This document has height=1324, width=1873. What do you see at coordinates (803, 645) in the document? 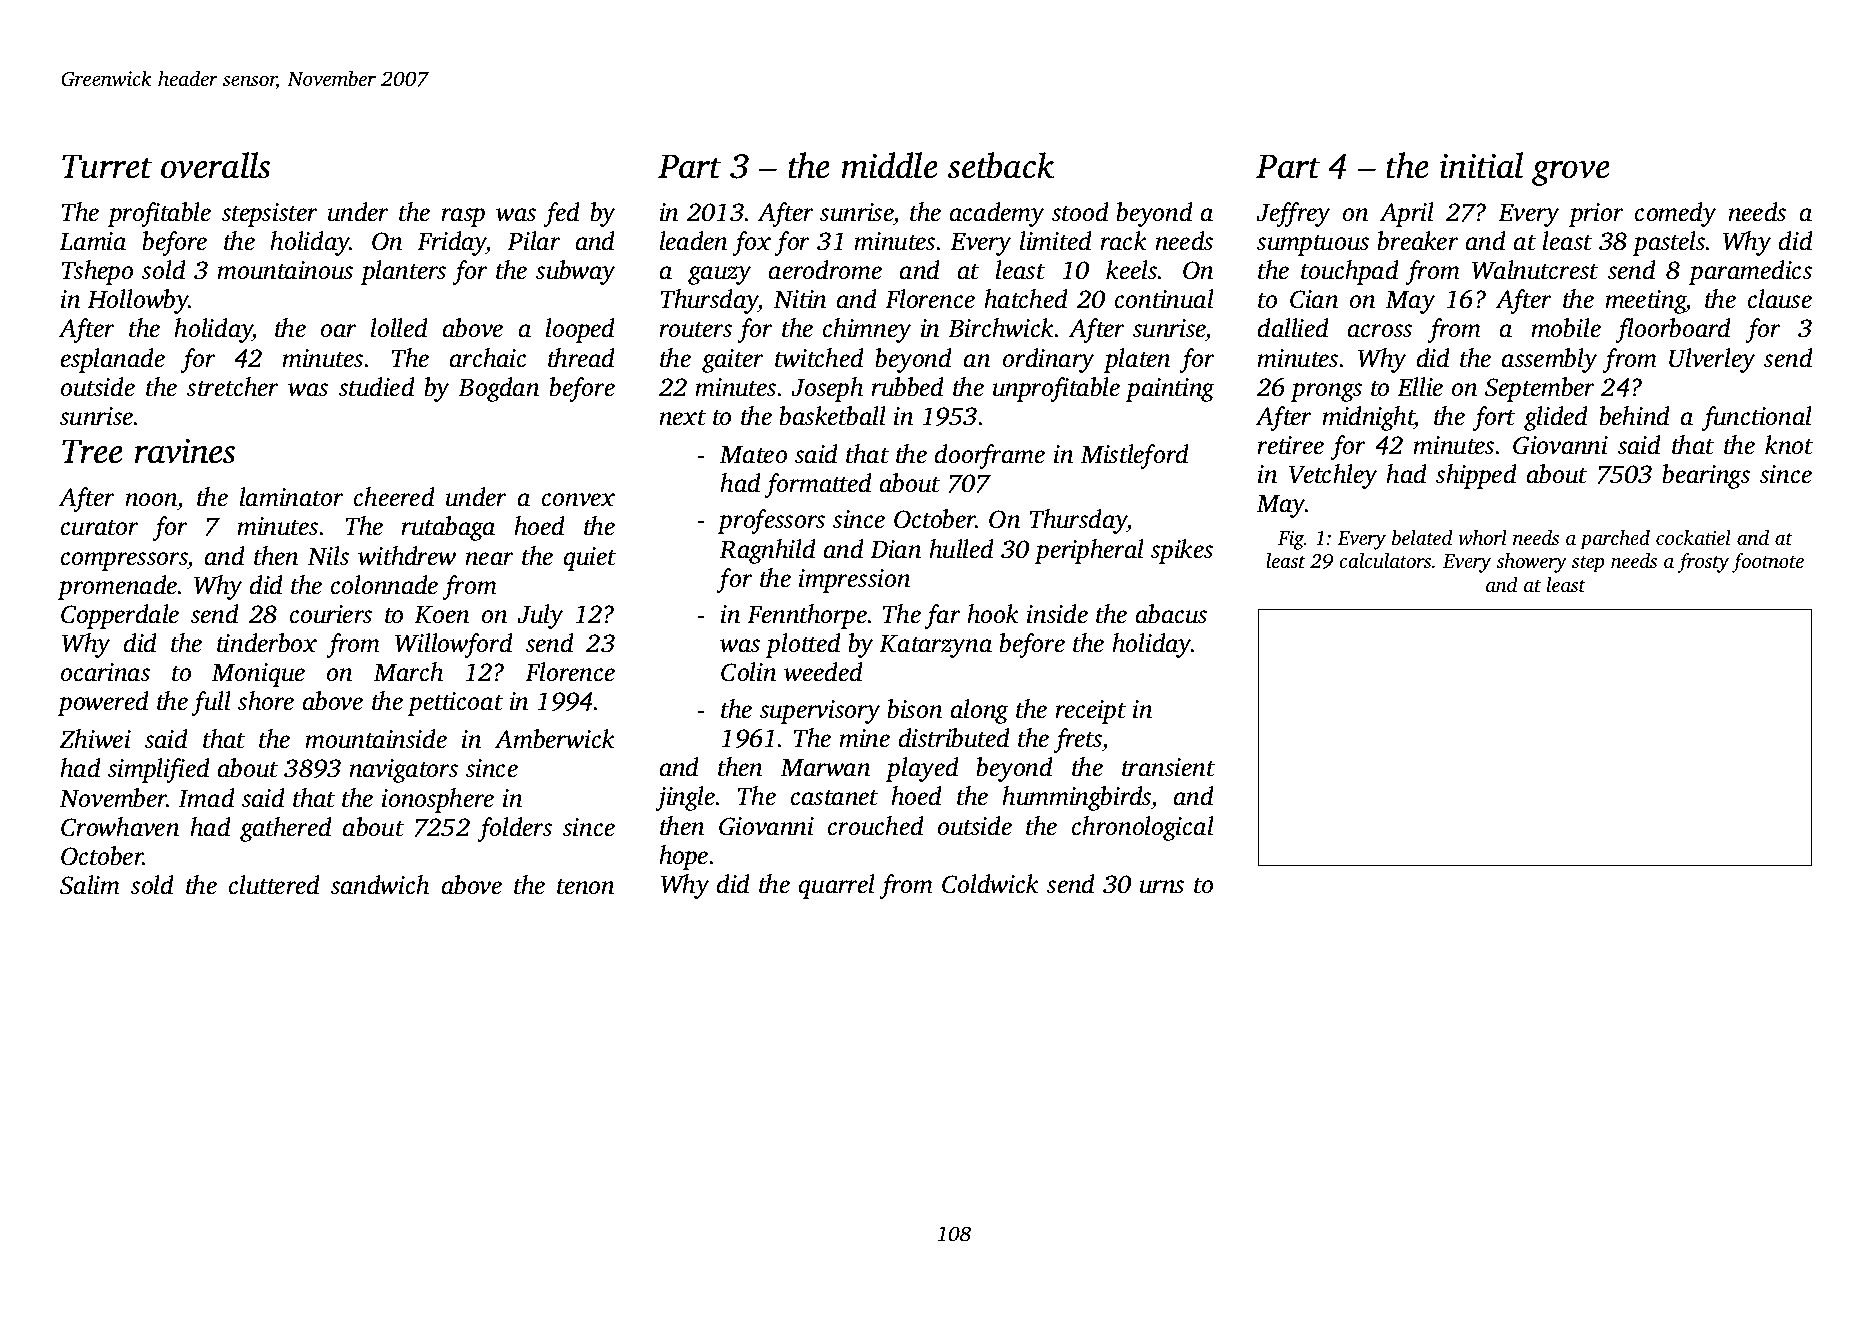
I see `plotted` at bounding box center [803, 645].
